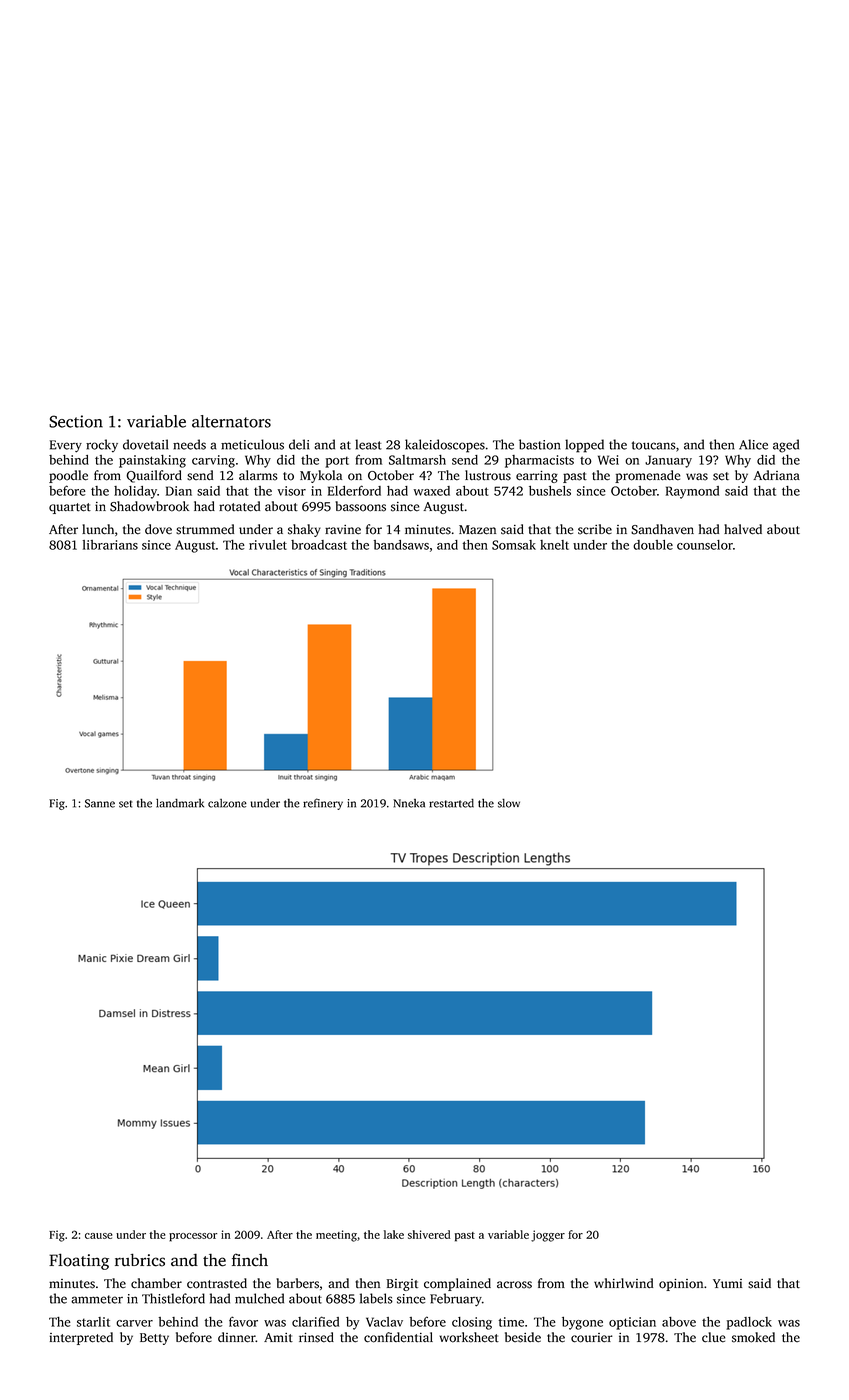 Image resolution: width=849 pixels, height=1400 pixels. Describe the element at coordinates (654, 445) in the page. I see `toucans` at that location.
